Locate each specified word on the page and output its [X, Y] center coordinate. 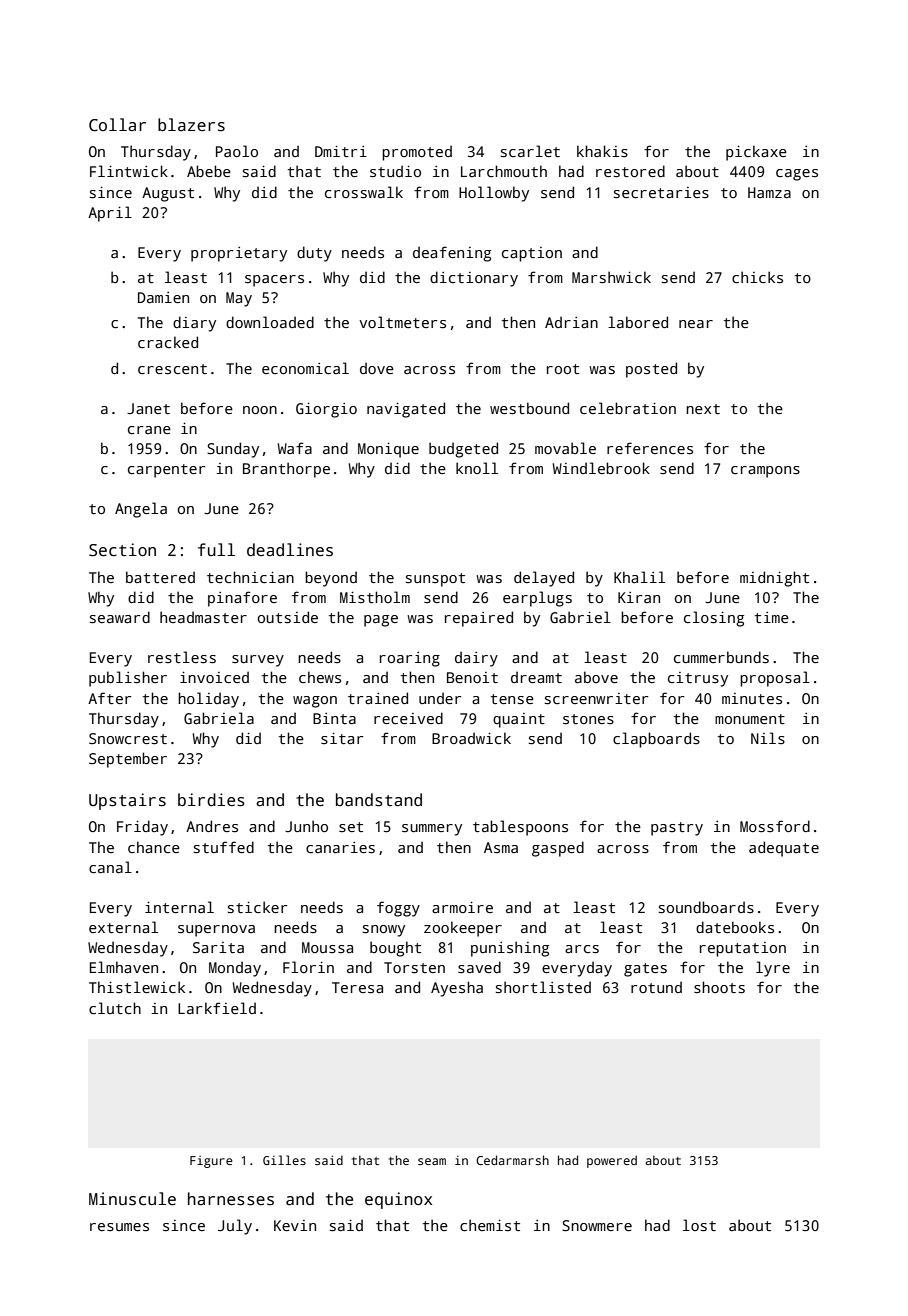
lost [699, 1225]
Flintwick [129, 171]
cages [797, 175]
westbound [529, 408]
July [235, 1227]
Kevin [295, 1225]
